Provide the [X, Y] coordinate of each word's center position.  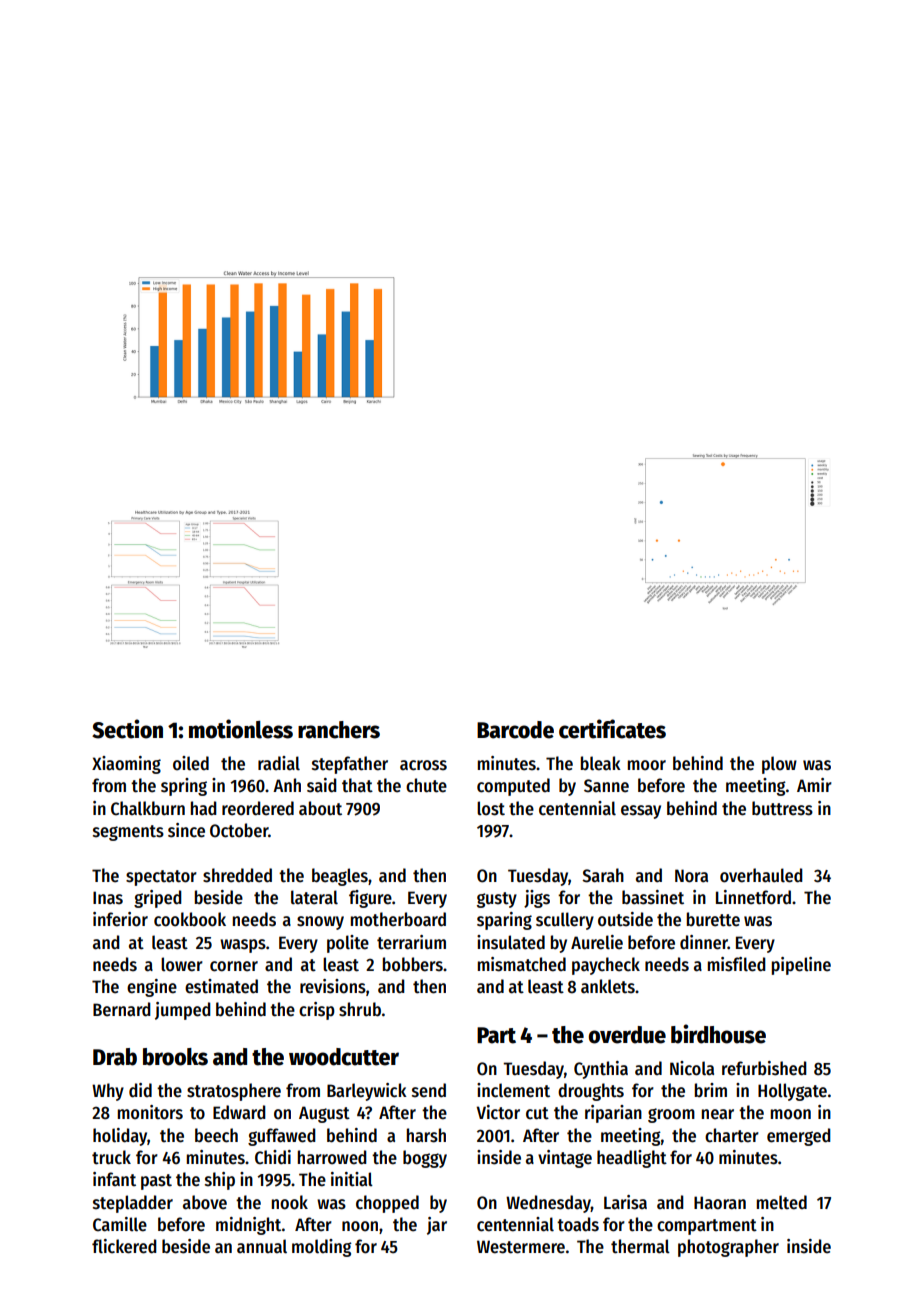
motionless [241, 729]
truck [111, 1157]
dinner [704, 942]
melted [781, 1202]
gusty [497, 900]
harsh [426, 1135]
